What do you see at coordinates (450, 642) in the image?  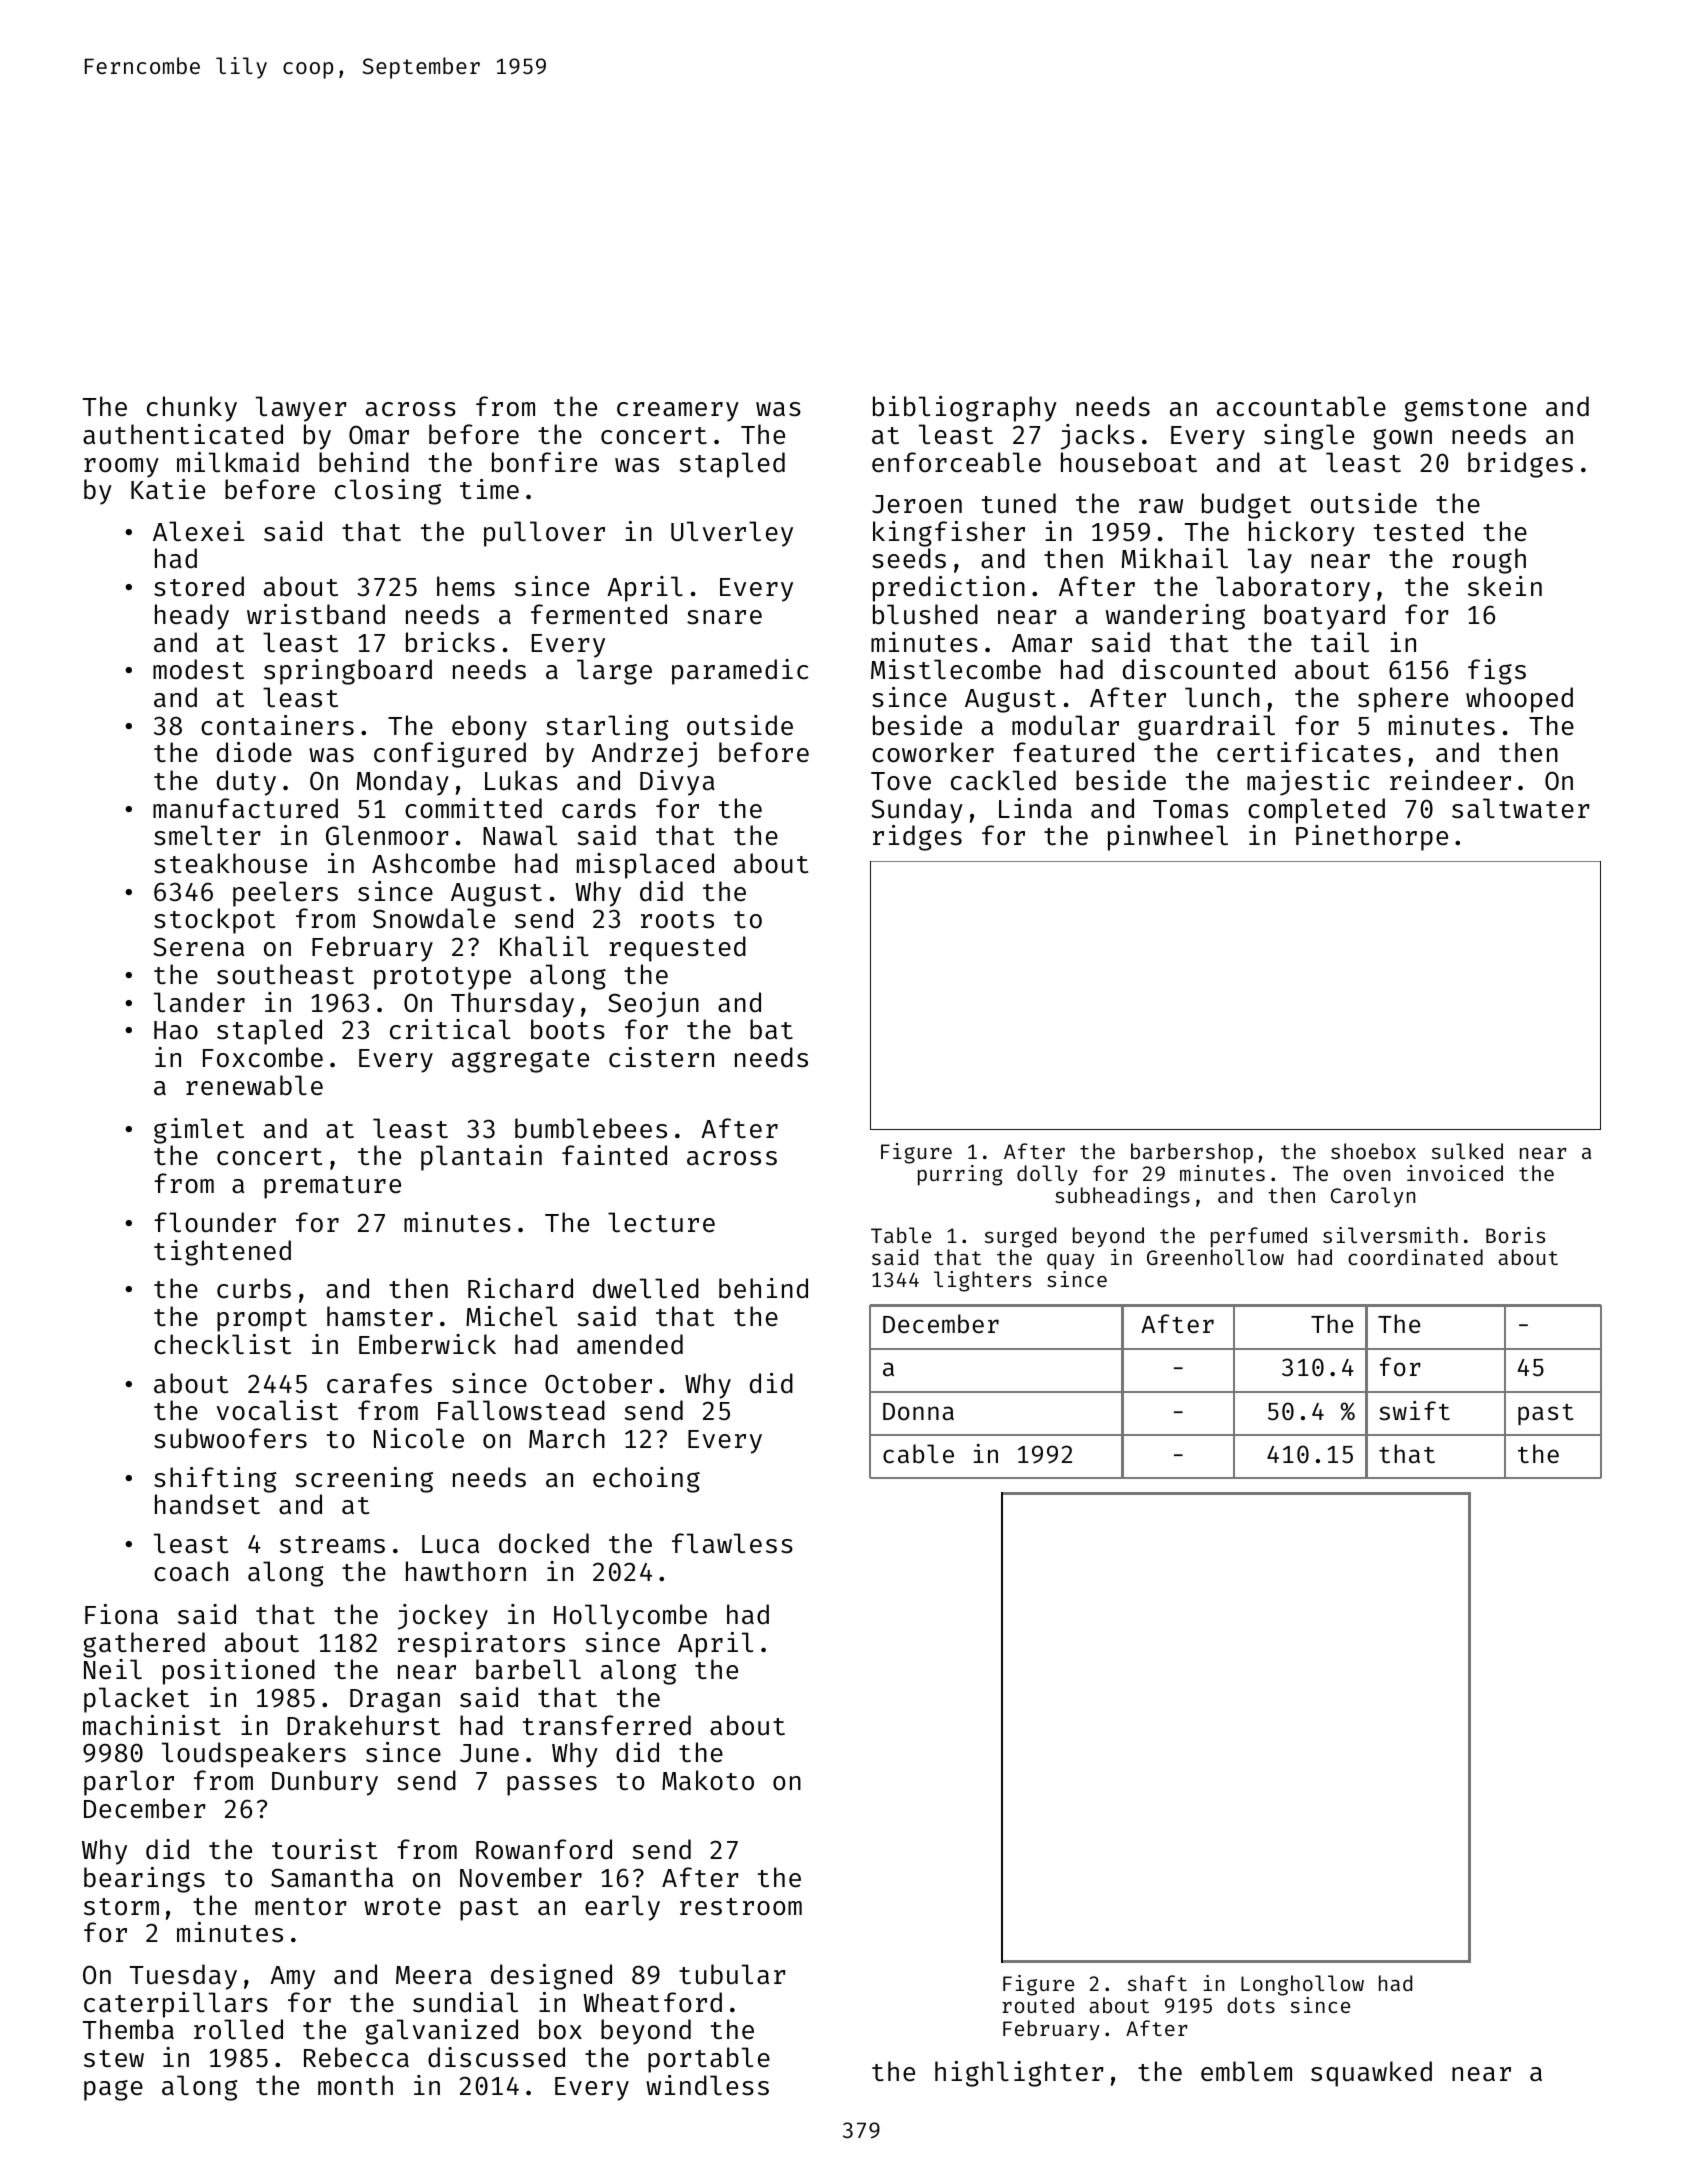 I see `bricks` at bounding box center [450, 642].
